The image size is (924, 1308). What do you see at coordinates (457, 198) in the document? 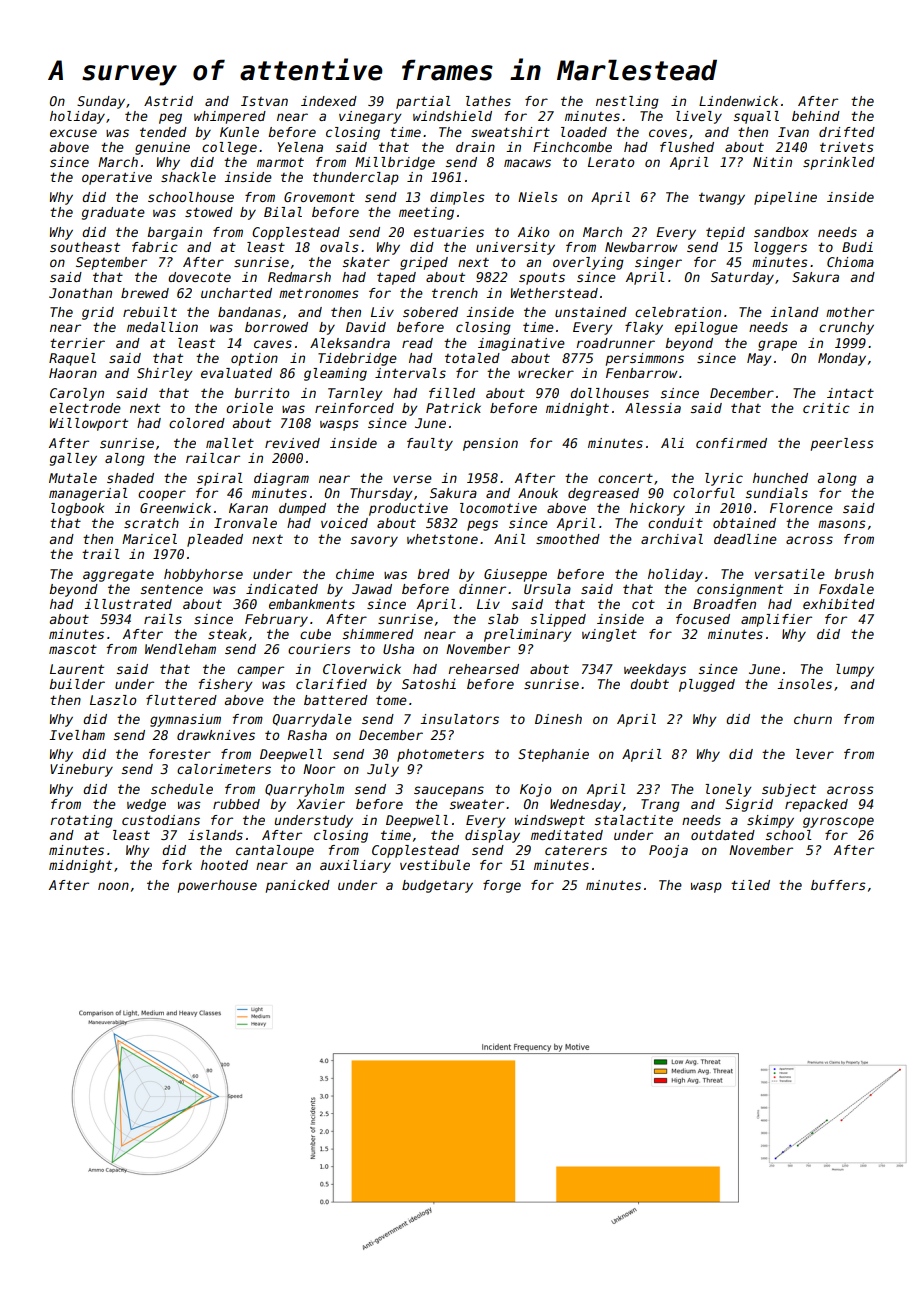
I see `dimples` at bounding box center [457, 198].
